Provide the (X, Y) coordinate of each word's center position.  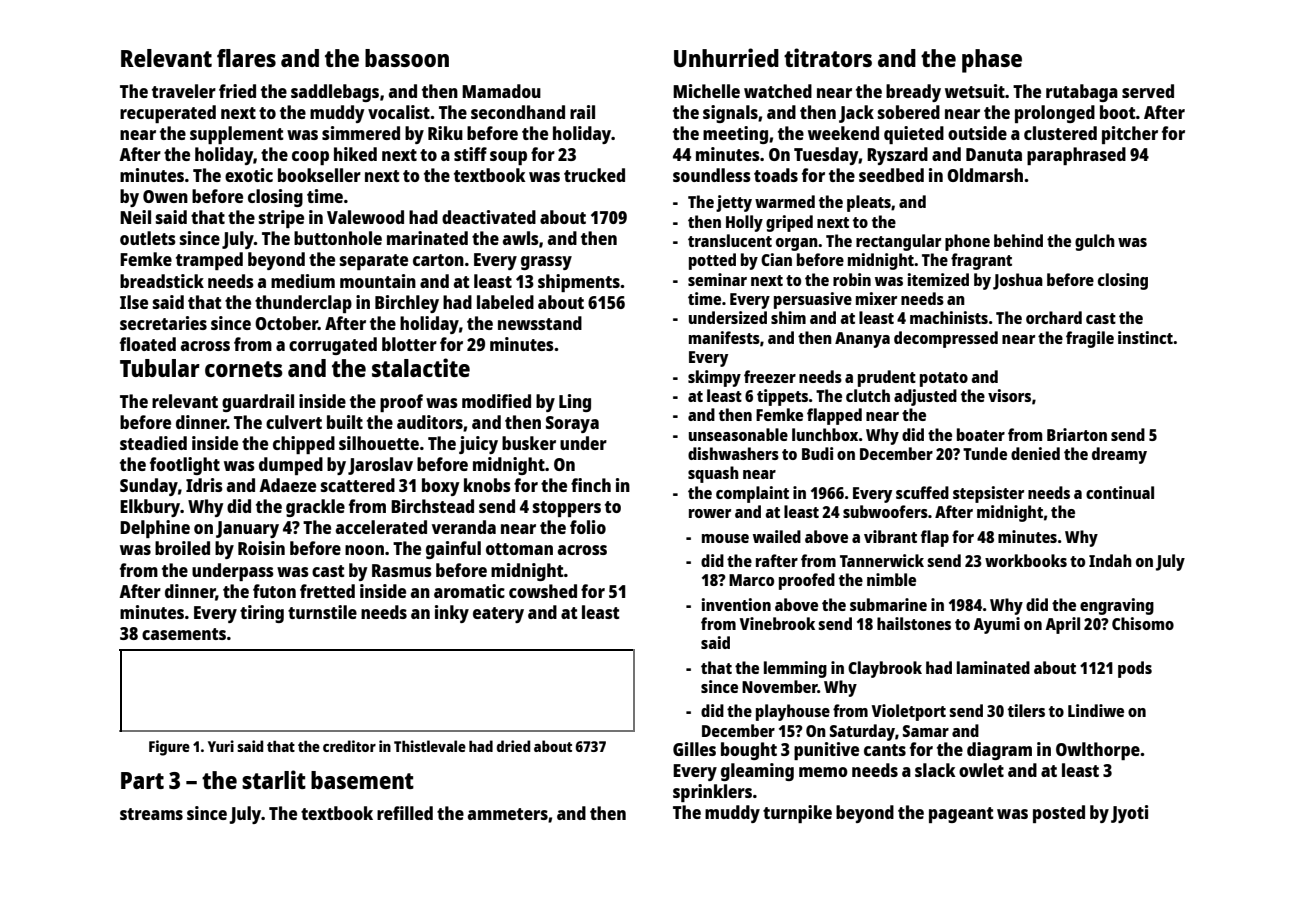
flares (246, 58)
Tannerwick (882, 560)
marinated (427, 238)
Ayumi (996, 625)
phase (992, 61)
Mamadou (501, 91)
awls (521, 238)
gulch (1095, 242)
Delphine (155, 529)
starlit (274, 779)
